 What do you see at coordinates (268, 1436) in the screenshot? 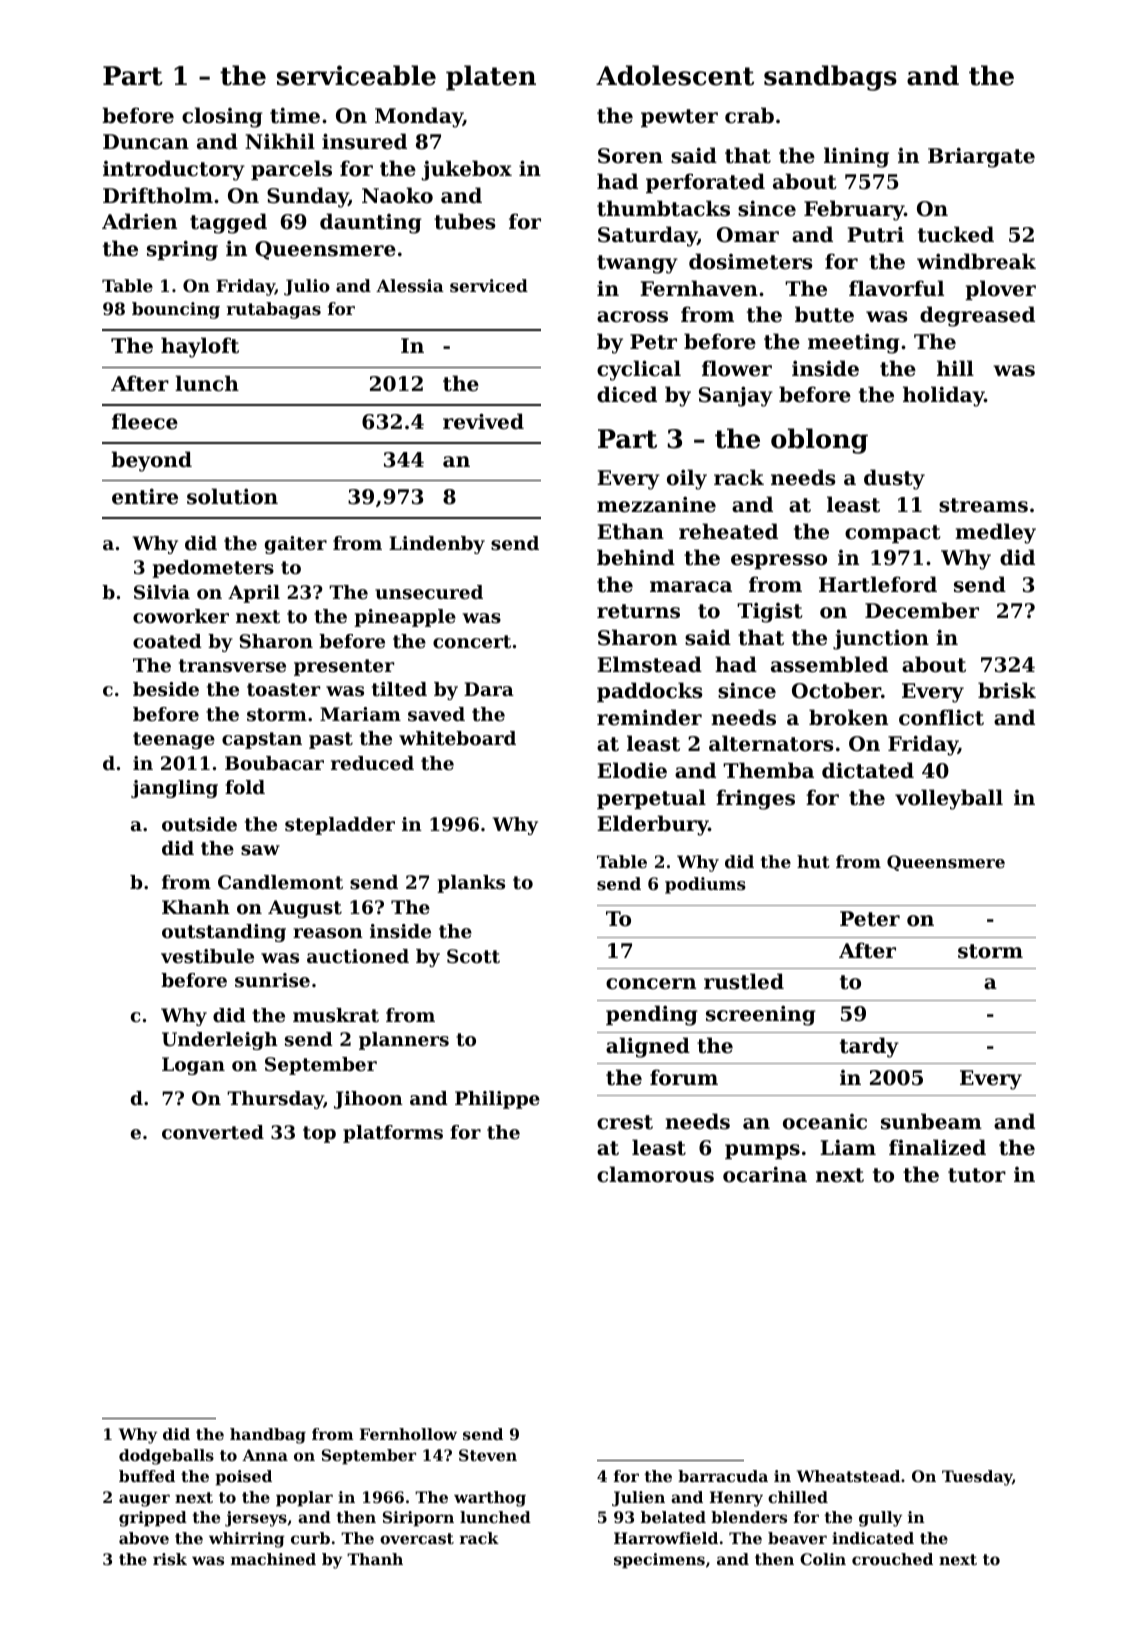
I see `handbag` at bounding box center [268, 1436].
